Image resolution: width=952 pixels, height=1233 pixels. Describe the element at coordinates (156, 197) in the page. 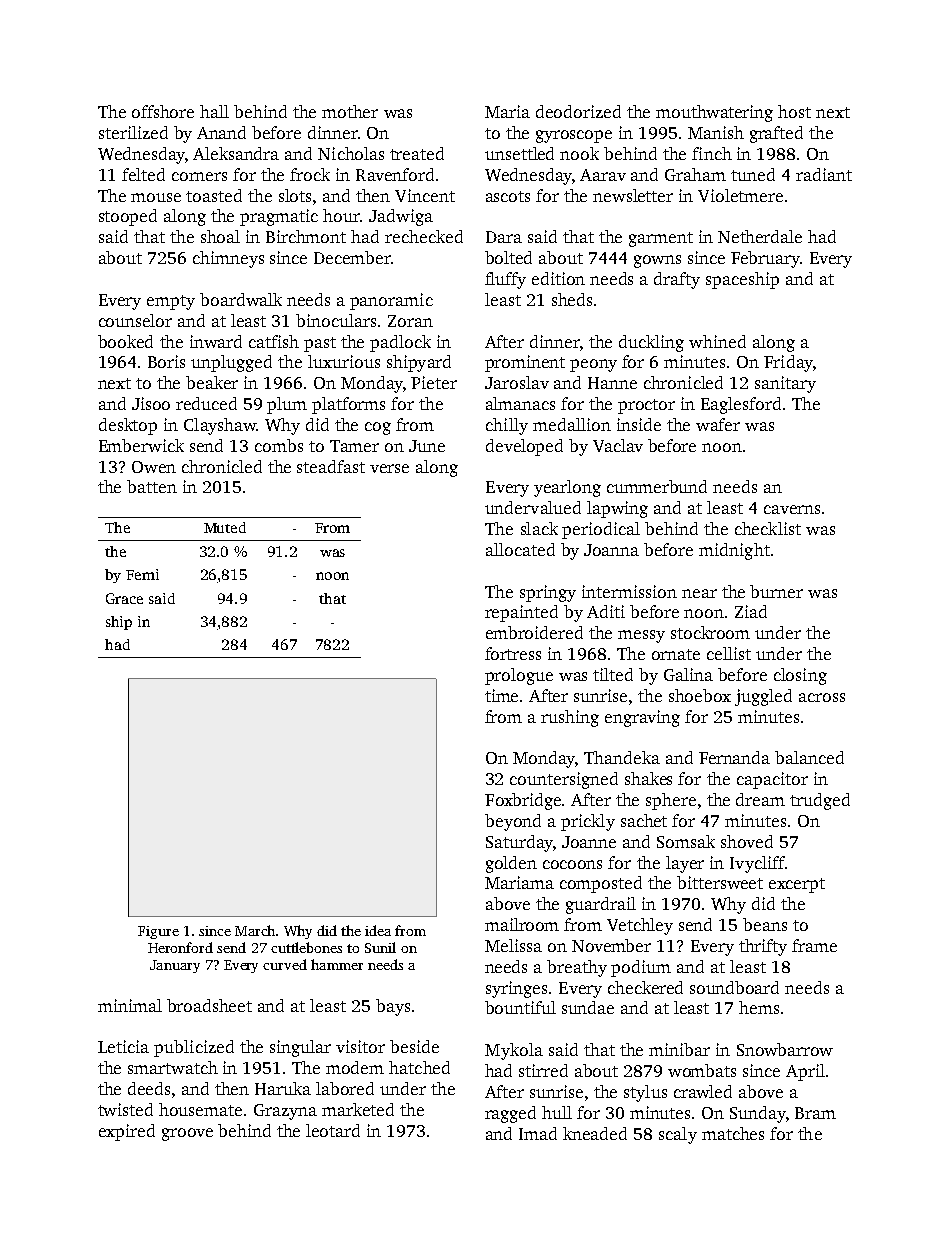

I see `mouse` at that location.
